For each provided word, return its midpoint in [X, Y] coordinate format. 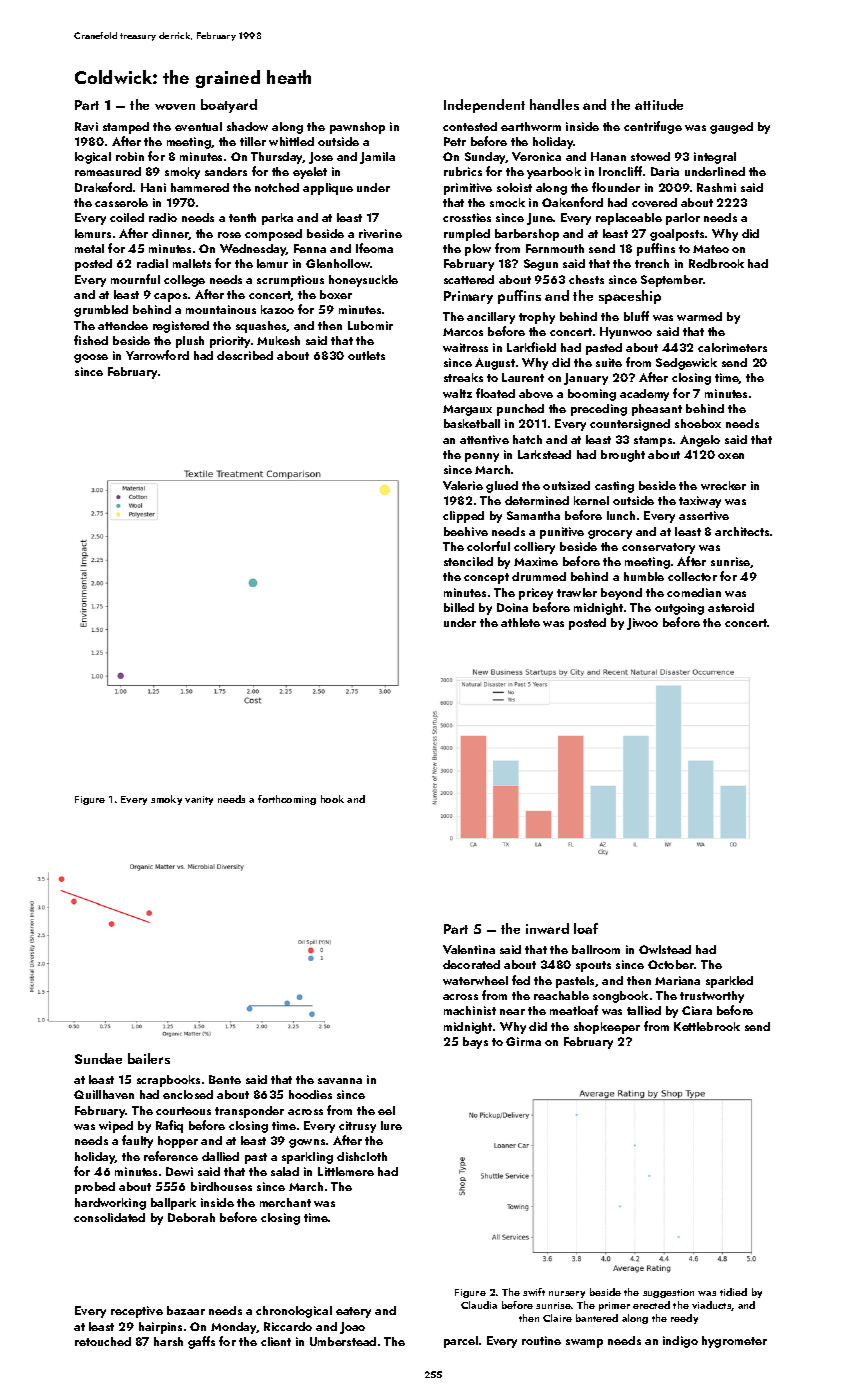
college [184, 281]
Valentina [469, 949]
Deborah [191, 1217]
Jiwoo [642, 624]
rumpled [467, 235]
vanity [199, 800]
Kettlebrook [707, 1026]
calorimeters [732, 347]
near [512, 1012]
